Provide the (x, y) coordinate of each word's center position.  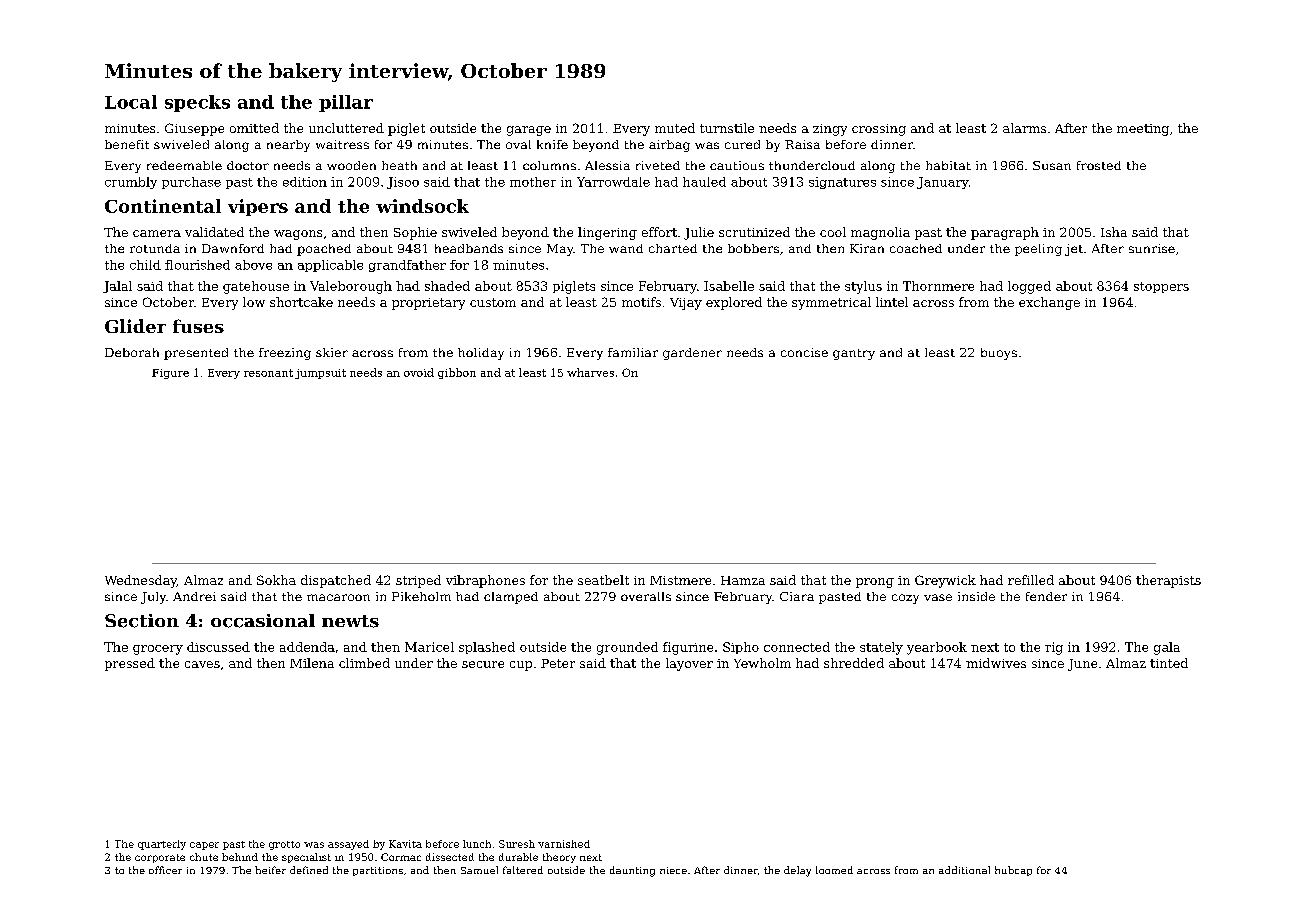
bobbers (753, 248)
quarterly (162, 845)
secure (483, 664)
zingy (830, 130)
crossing (879, 130)
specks (197, 103)
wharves (590, 372)
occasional (263, 621)
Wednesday (141, 581)
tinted (1169, 663)
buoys (999, 354)
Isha (1114, 232)
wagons (298, 235)
